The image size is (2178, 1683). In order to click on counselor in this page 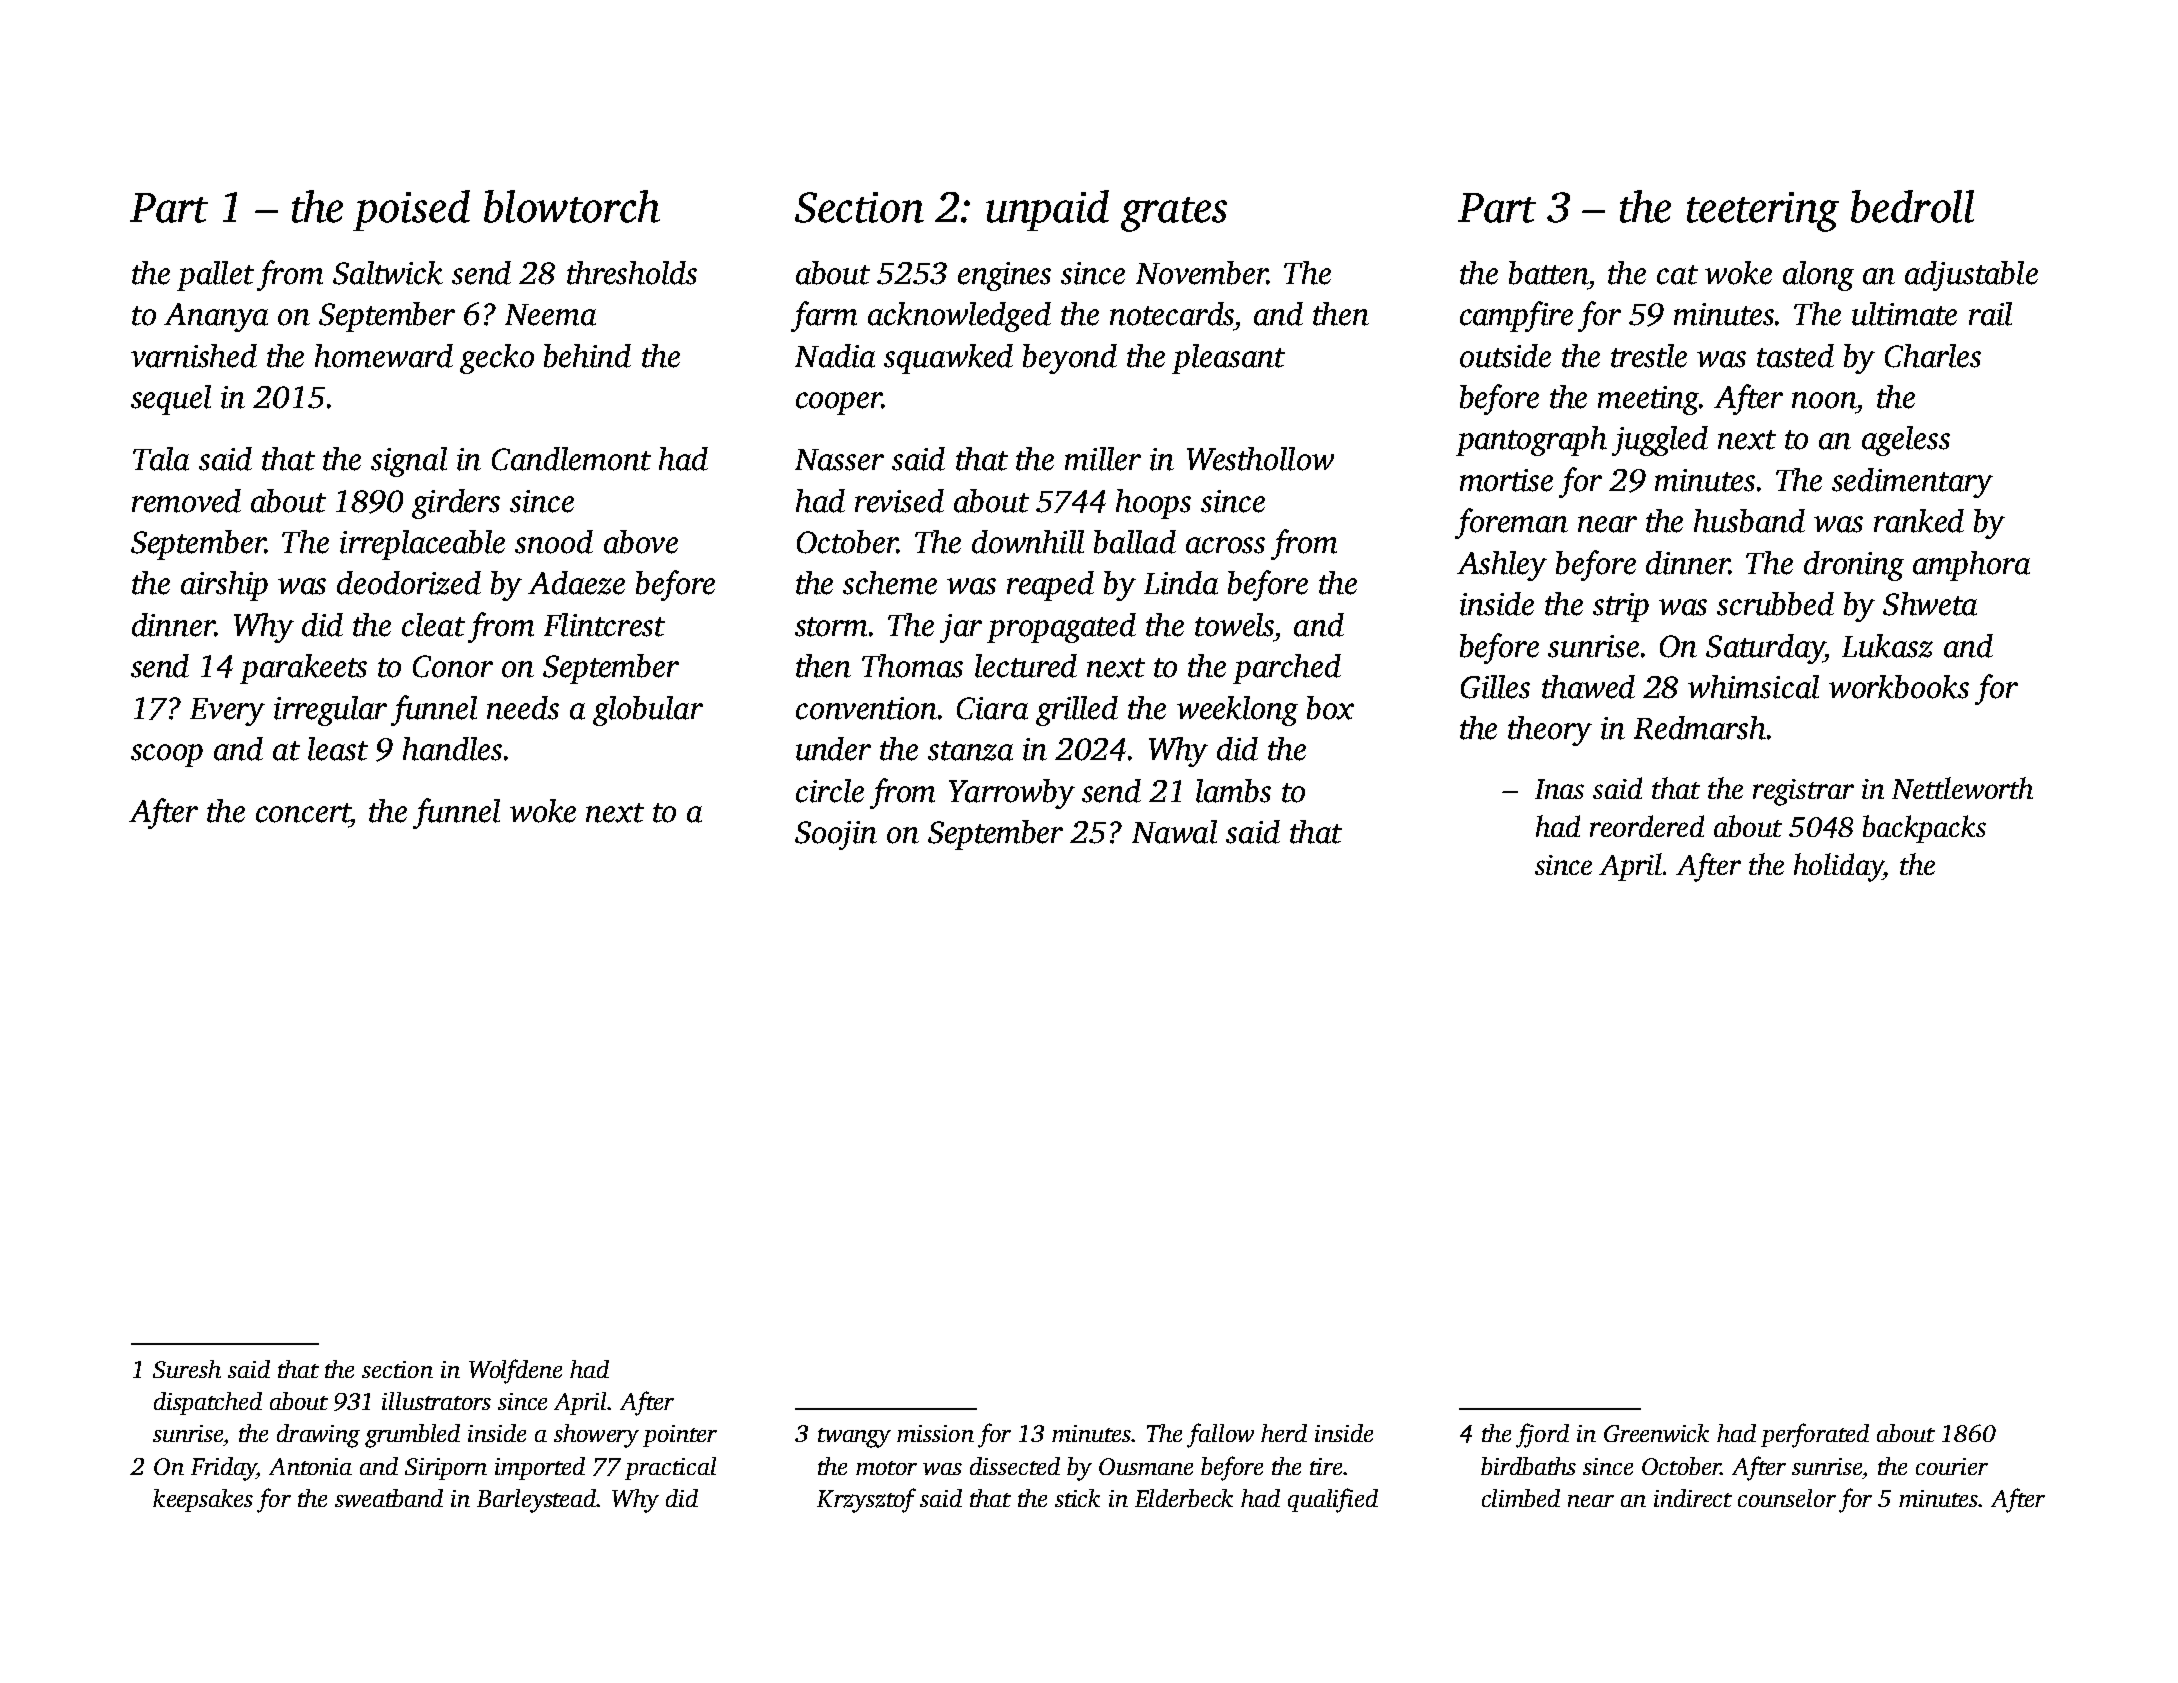, I will do `click(1787, 1498)`.
